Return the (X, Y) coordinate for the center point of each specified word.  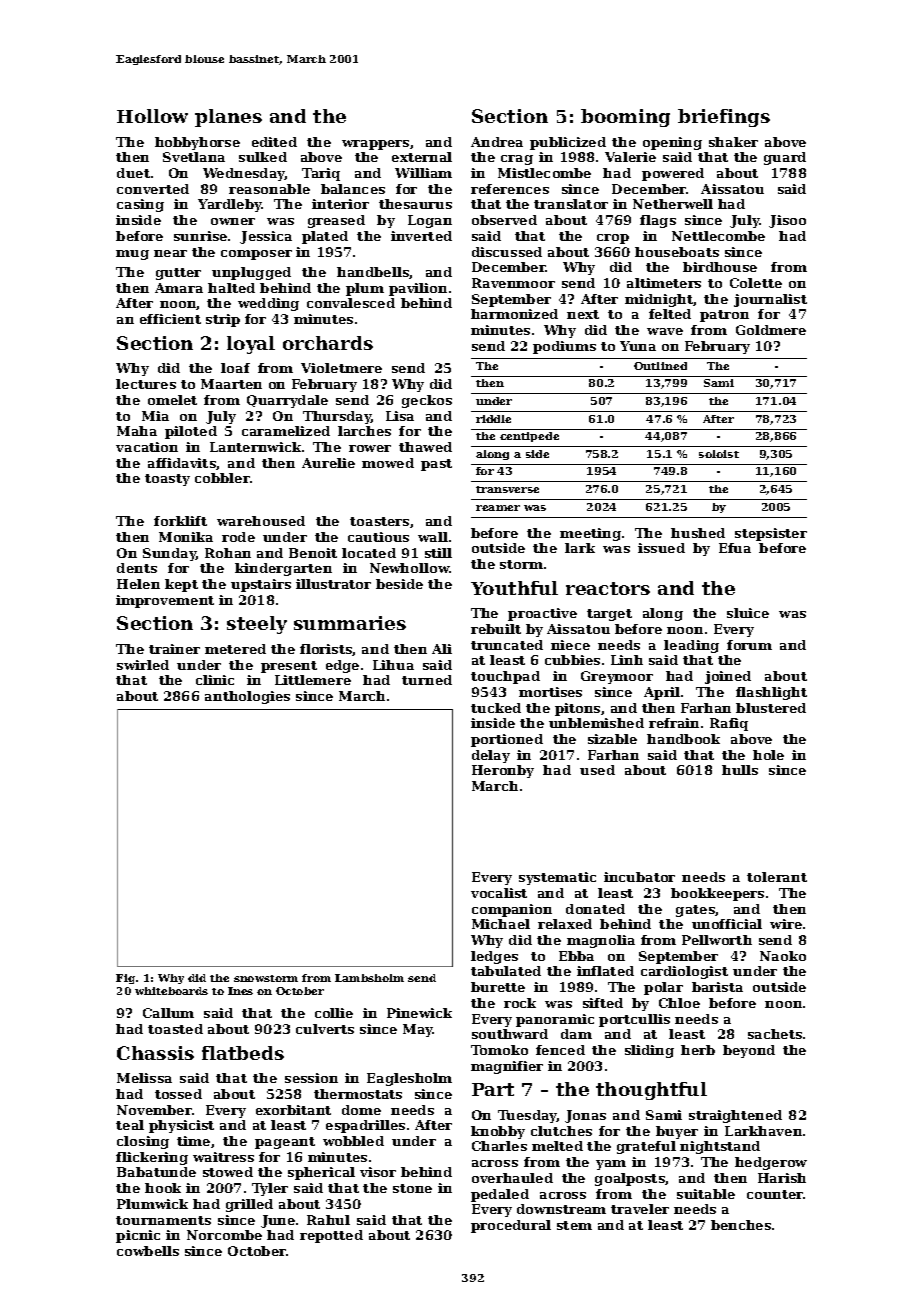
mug (132, 255)
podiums (564, 347)
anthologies (247, 697)
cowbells (148, 1251)
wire (786, 924)
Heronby (503, 771)
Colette (756, 283)
